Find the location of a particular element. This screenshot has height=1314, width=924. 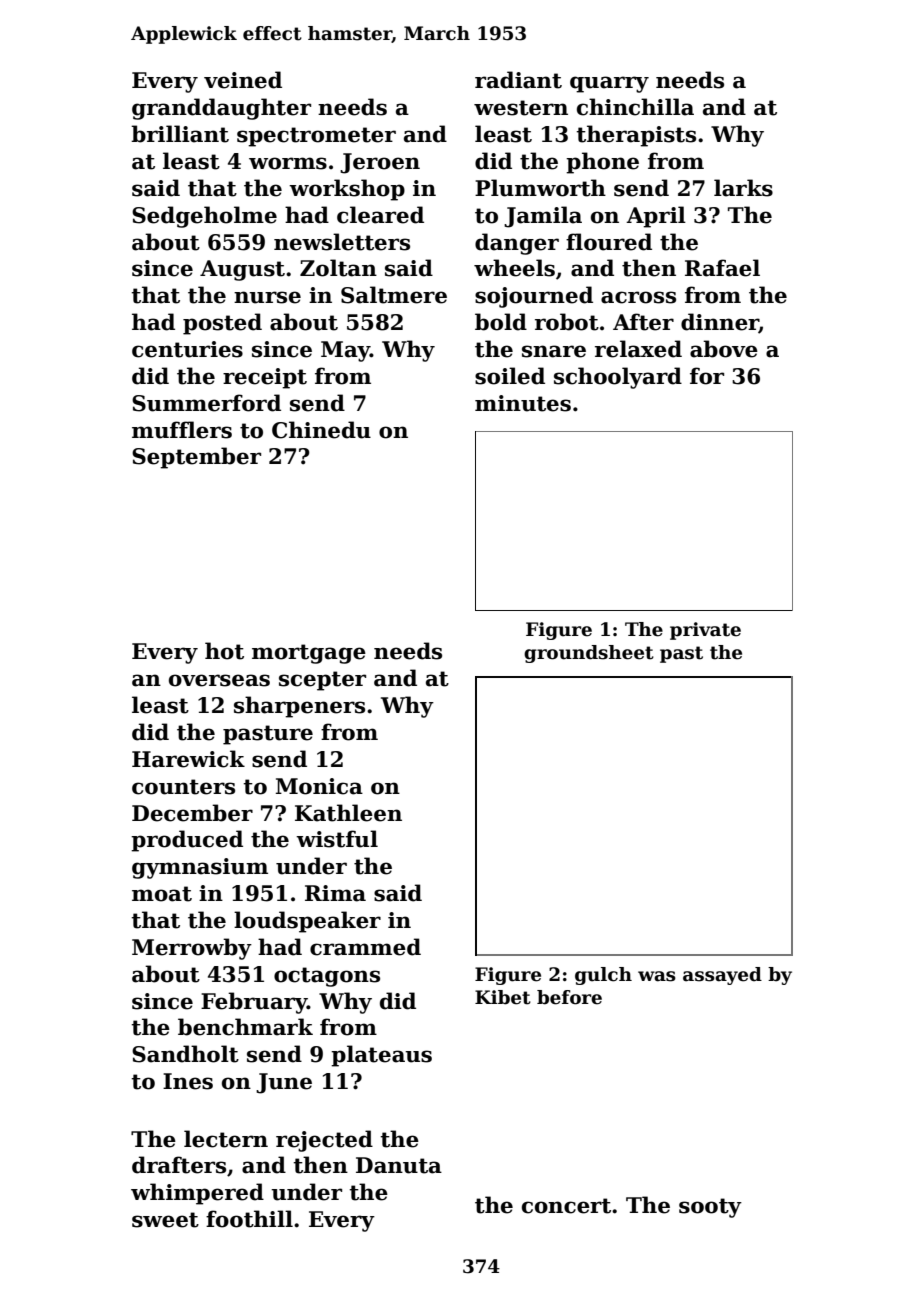

granddaughter is located at coordinates (221, 109).
